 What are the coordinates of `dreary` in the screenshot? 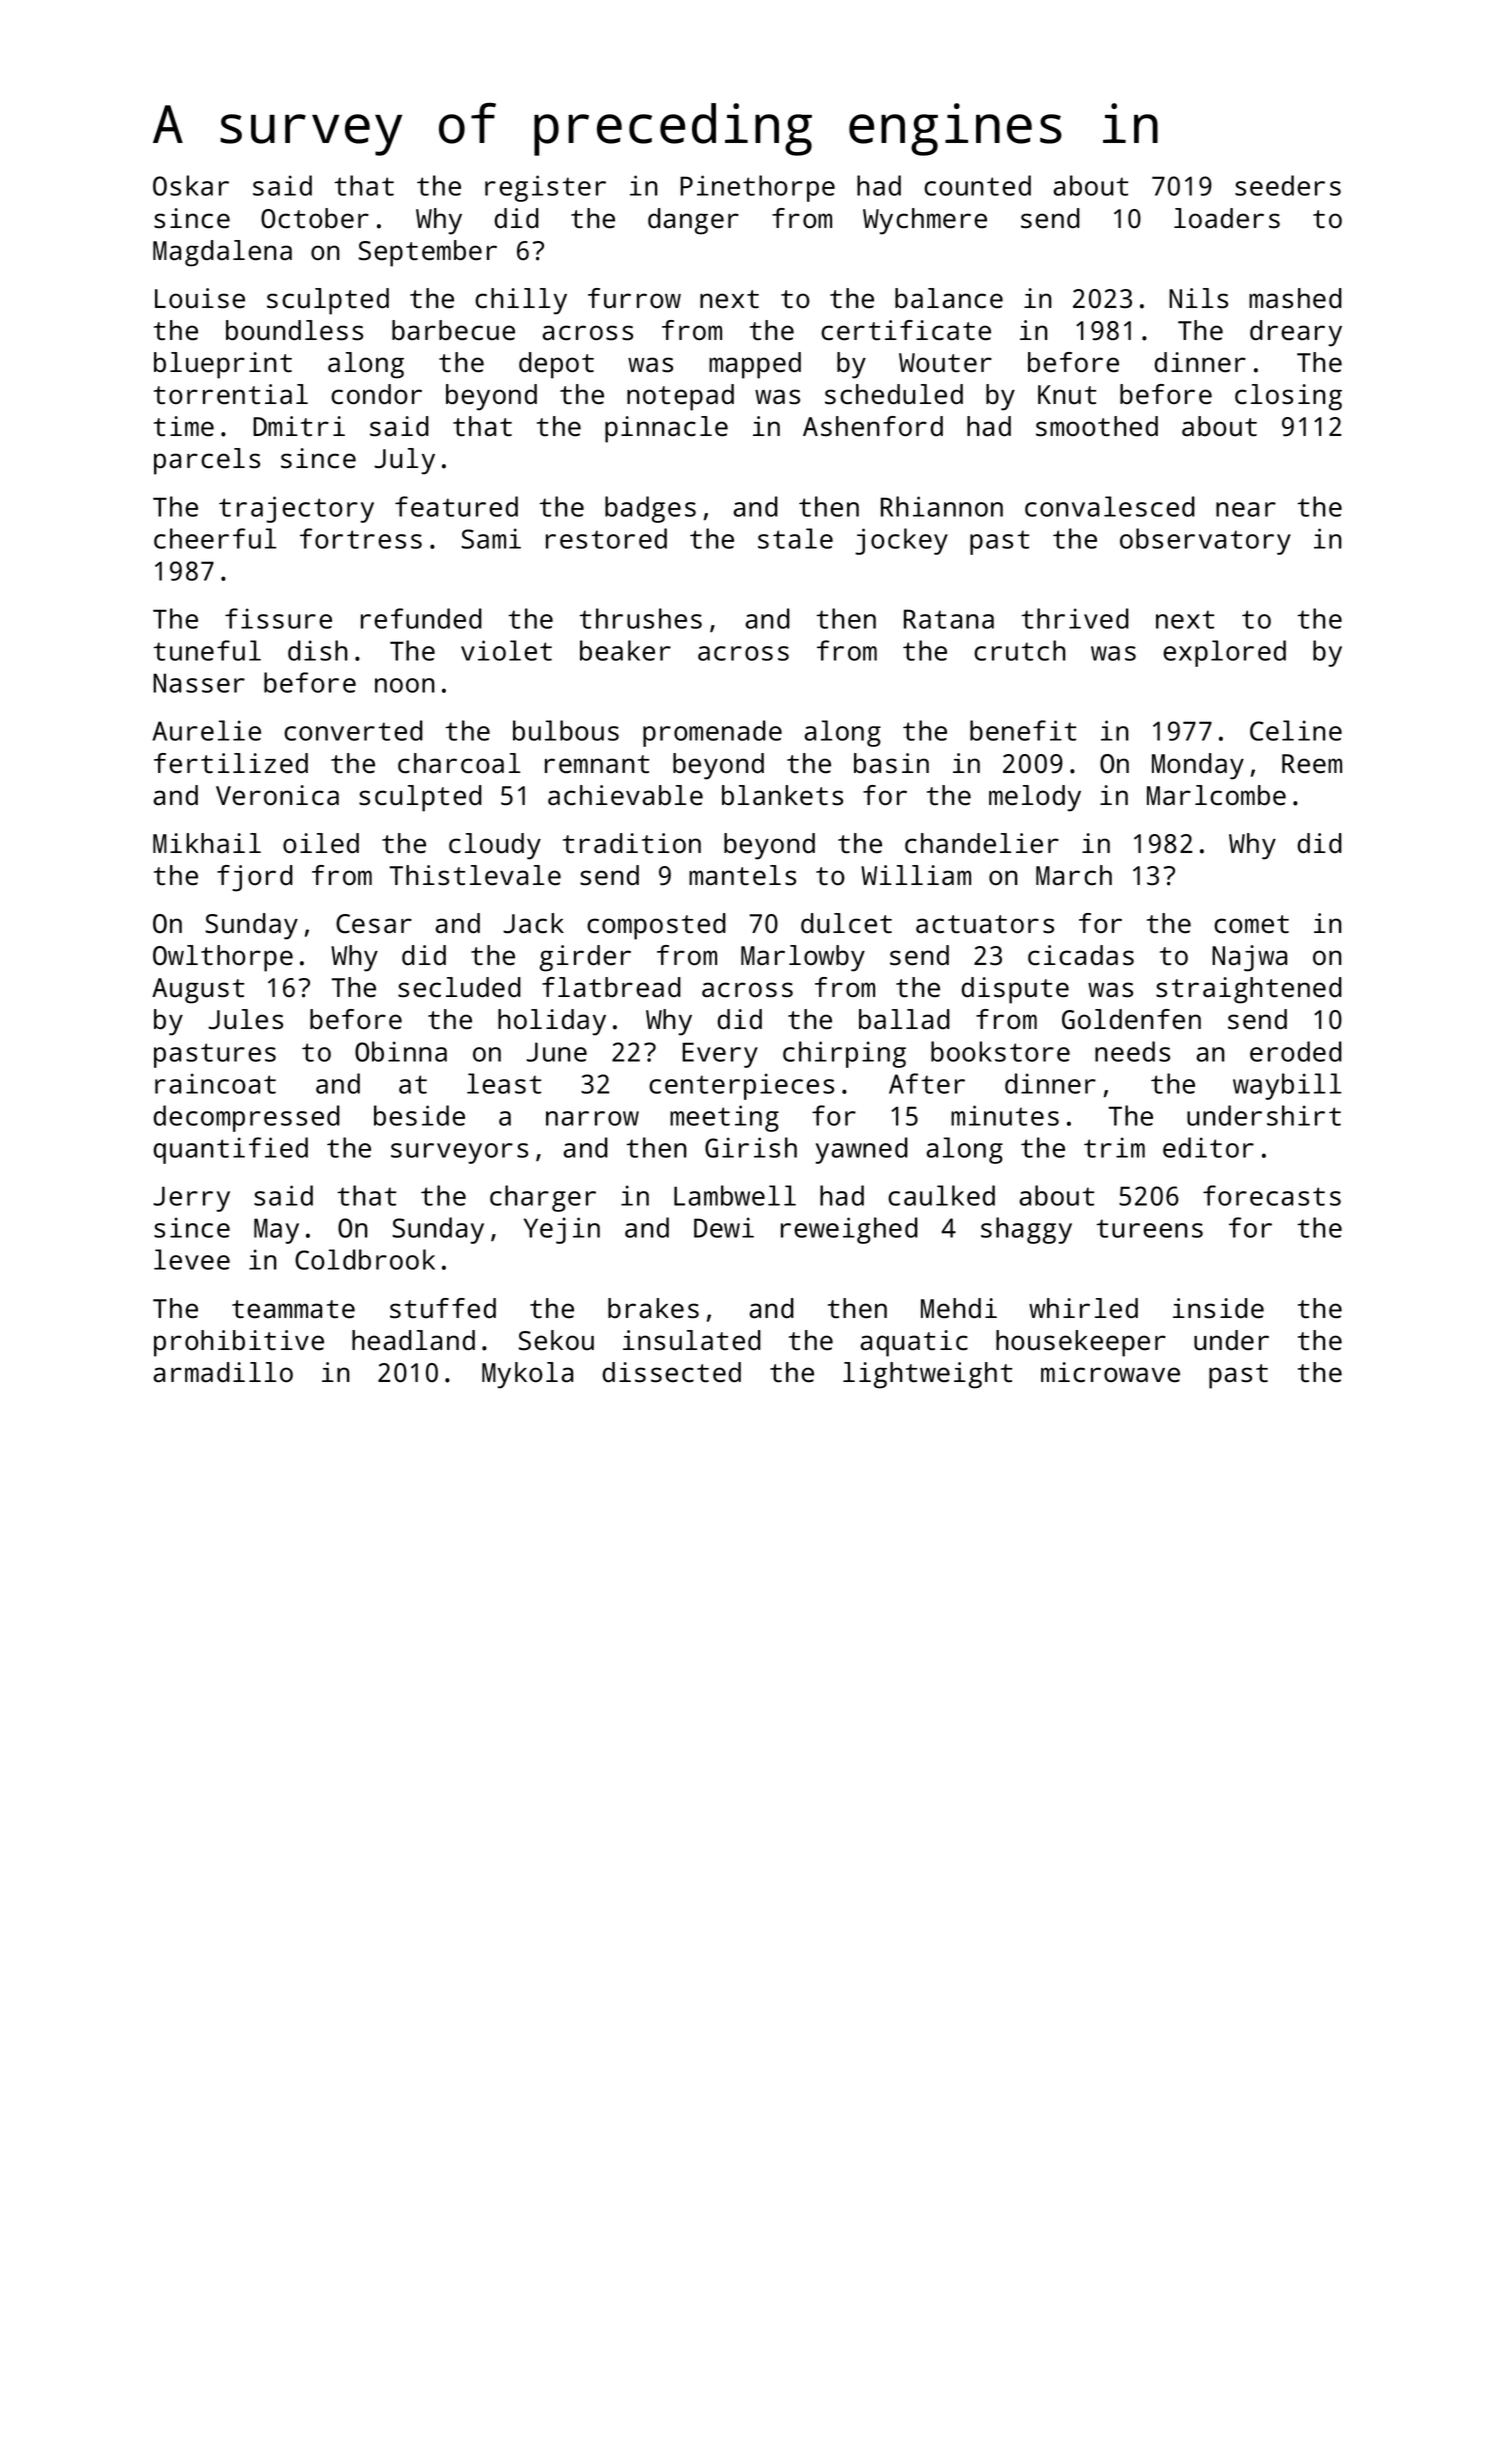 It's located at (1296, 333).
